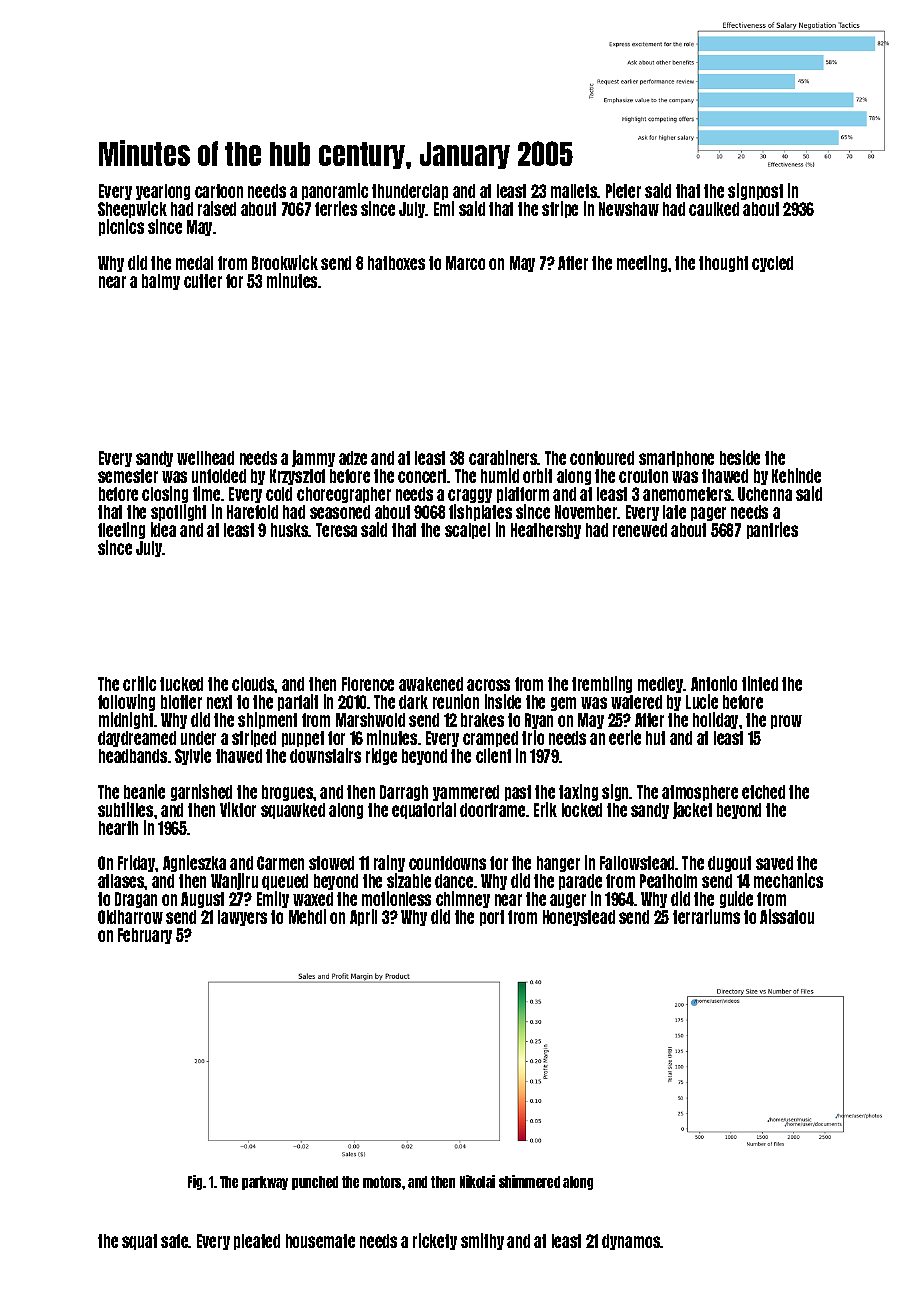  Describe the element at coordinates (118, 828) in the page. I see `hearth` at that location.
